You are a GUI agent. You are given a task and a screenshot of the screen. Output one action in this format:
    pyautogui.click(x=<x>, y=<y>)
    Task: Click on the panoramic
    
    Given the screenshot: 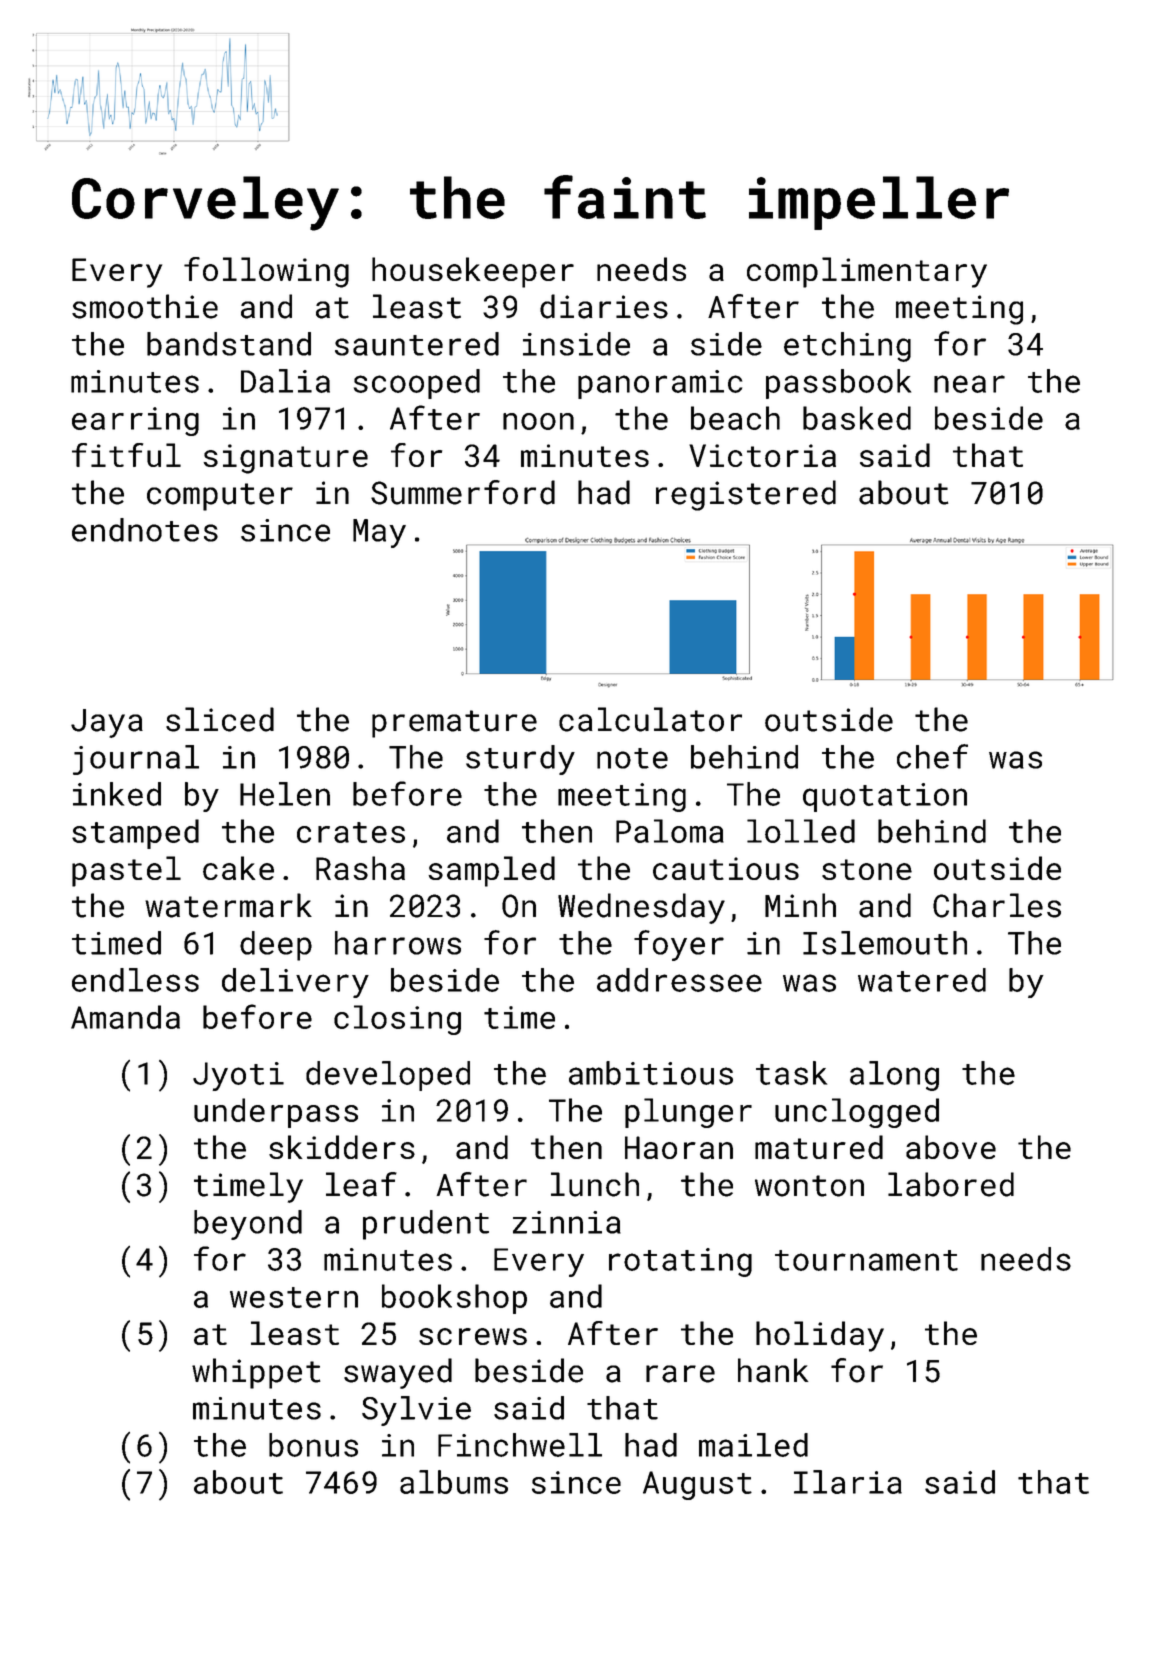 What is the action you would take?
    pyautogui.click(x=660, y=384)
